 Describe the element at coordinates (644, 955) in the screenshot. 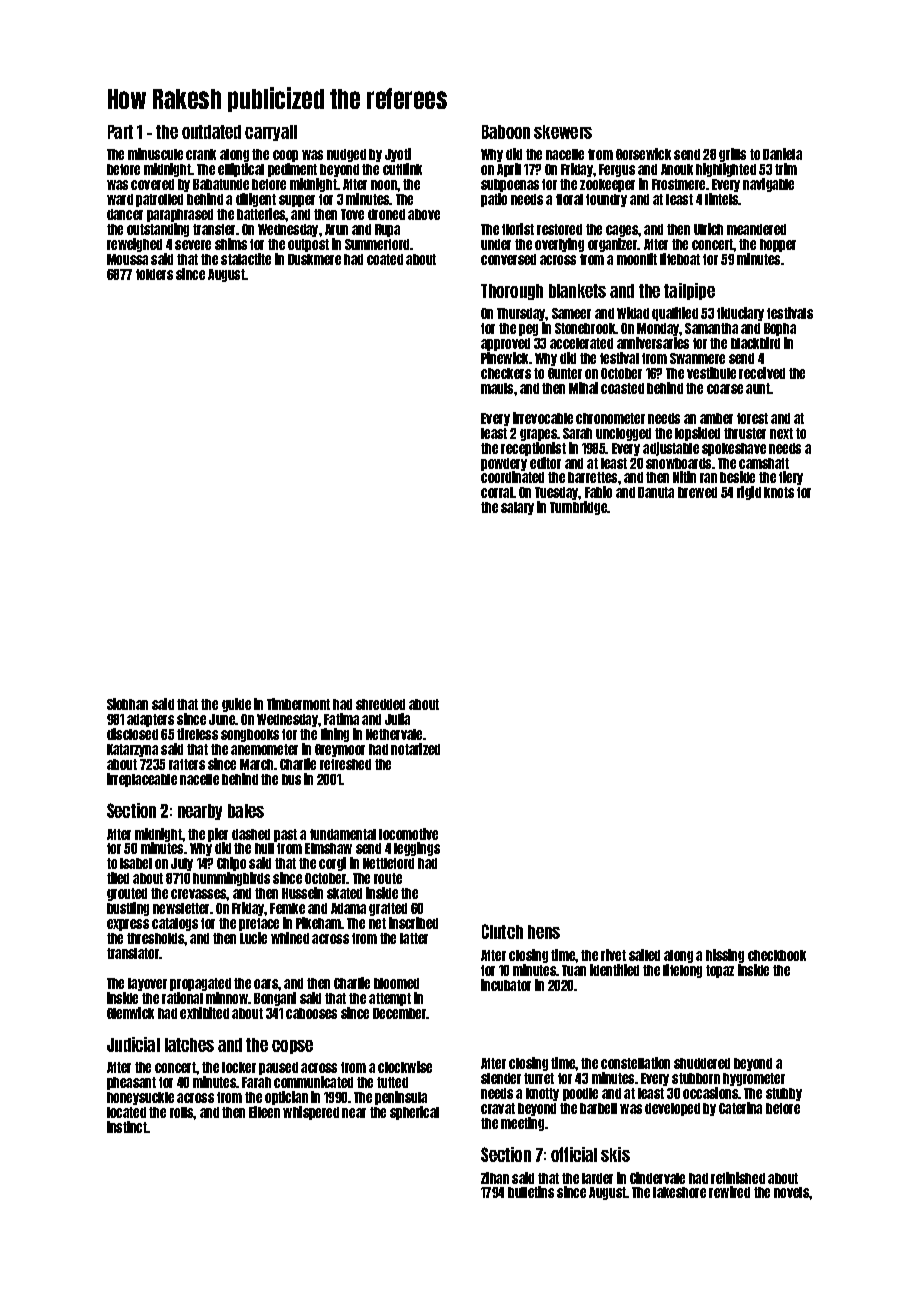

I see `sailed` at that location.
